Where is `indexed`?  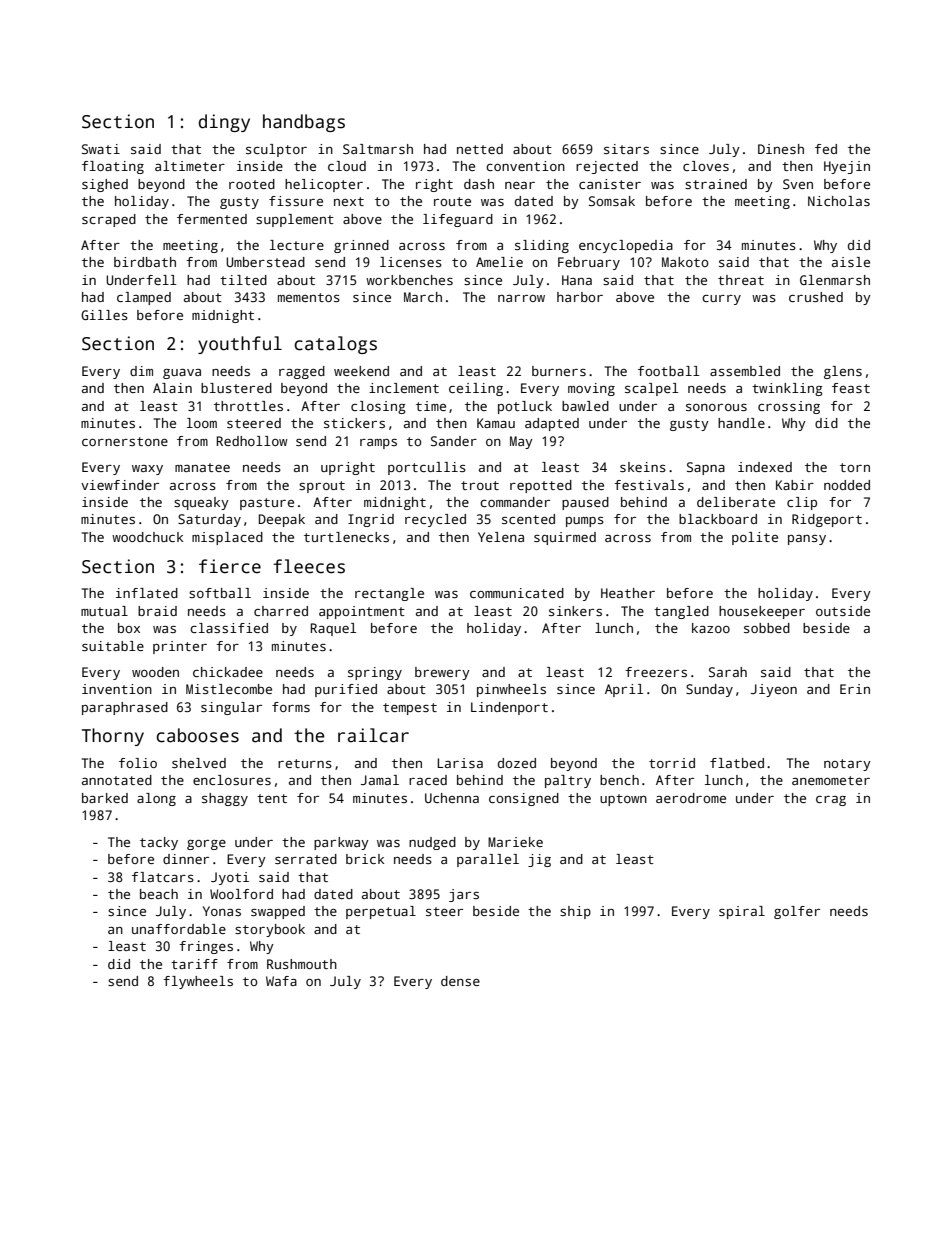 indexed is located at coordinates (765, 467).
